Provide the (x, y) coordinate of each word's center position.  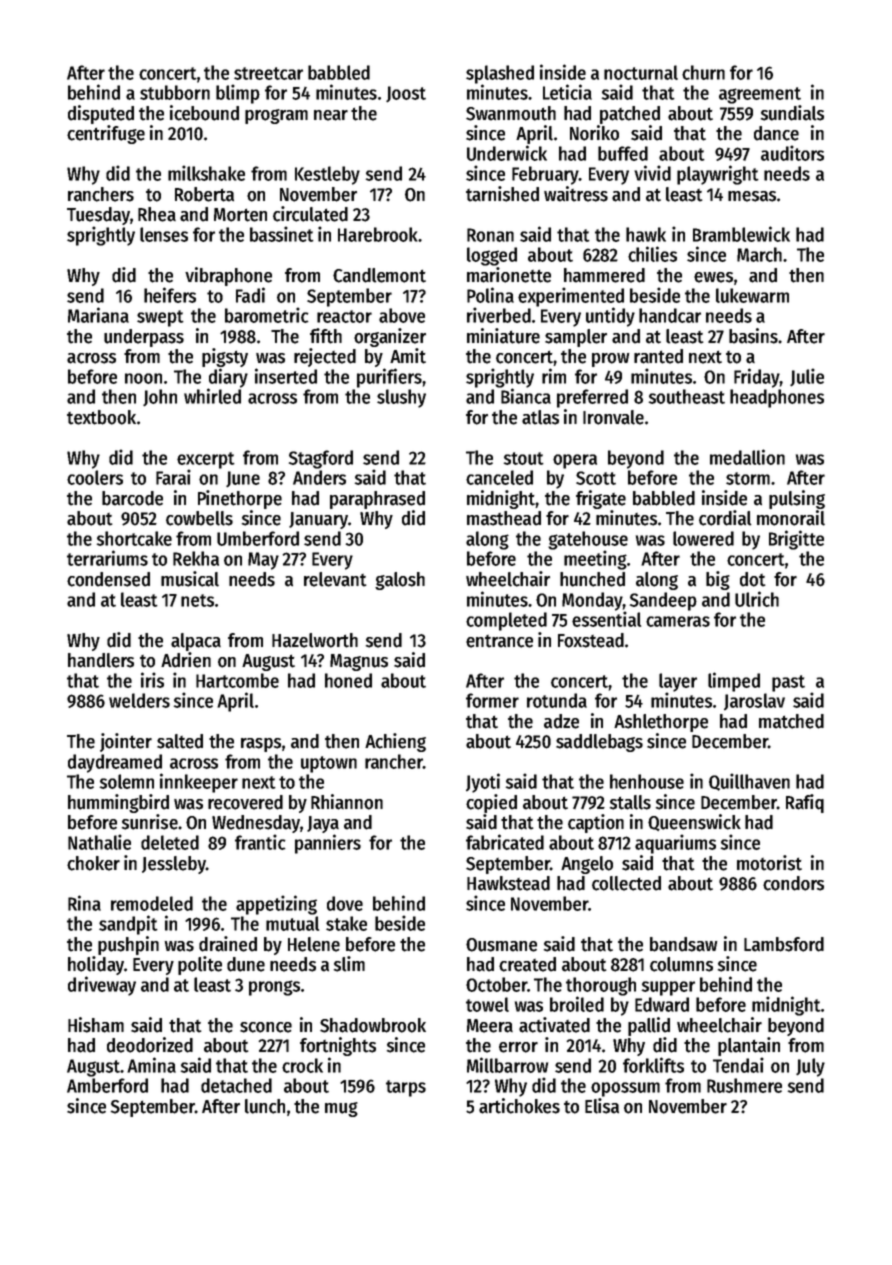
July (810, 1067)
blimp (238, 94)
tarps (406, 1088)
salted (180, 741)
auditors (792, 153)
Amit (408, 356)
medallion (747, 457)
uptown (329, 764)
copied (491, 803)
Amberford (107, 1085)
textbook (101, 417)
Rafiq (805, 803)
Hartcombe (237, 680)
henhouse (647, 781)
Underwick (507, 153)
